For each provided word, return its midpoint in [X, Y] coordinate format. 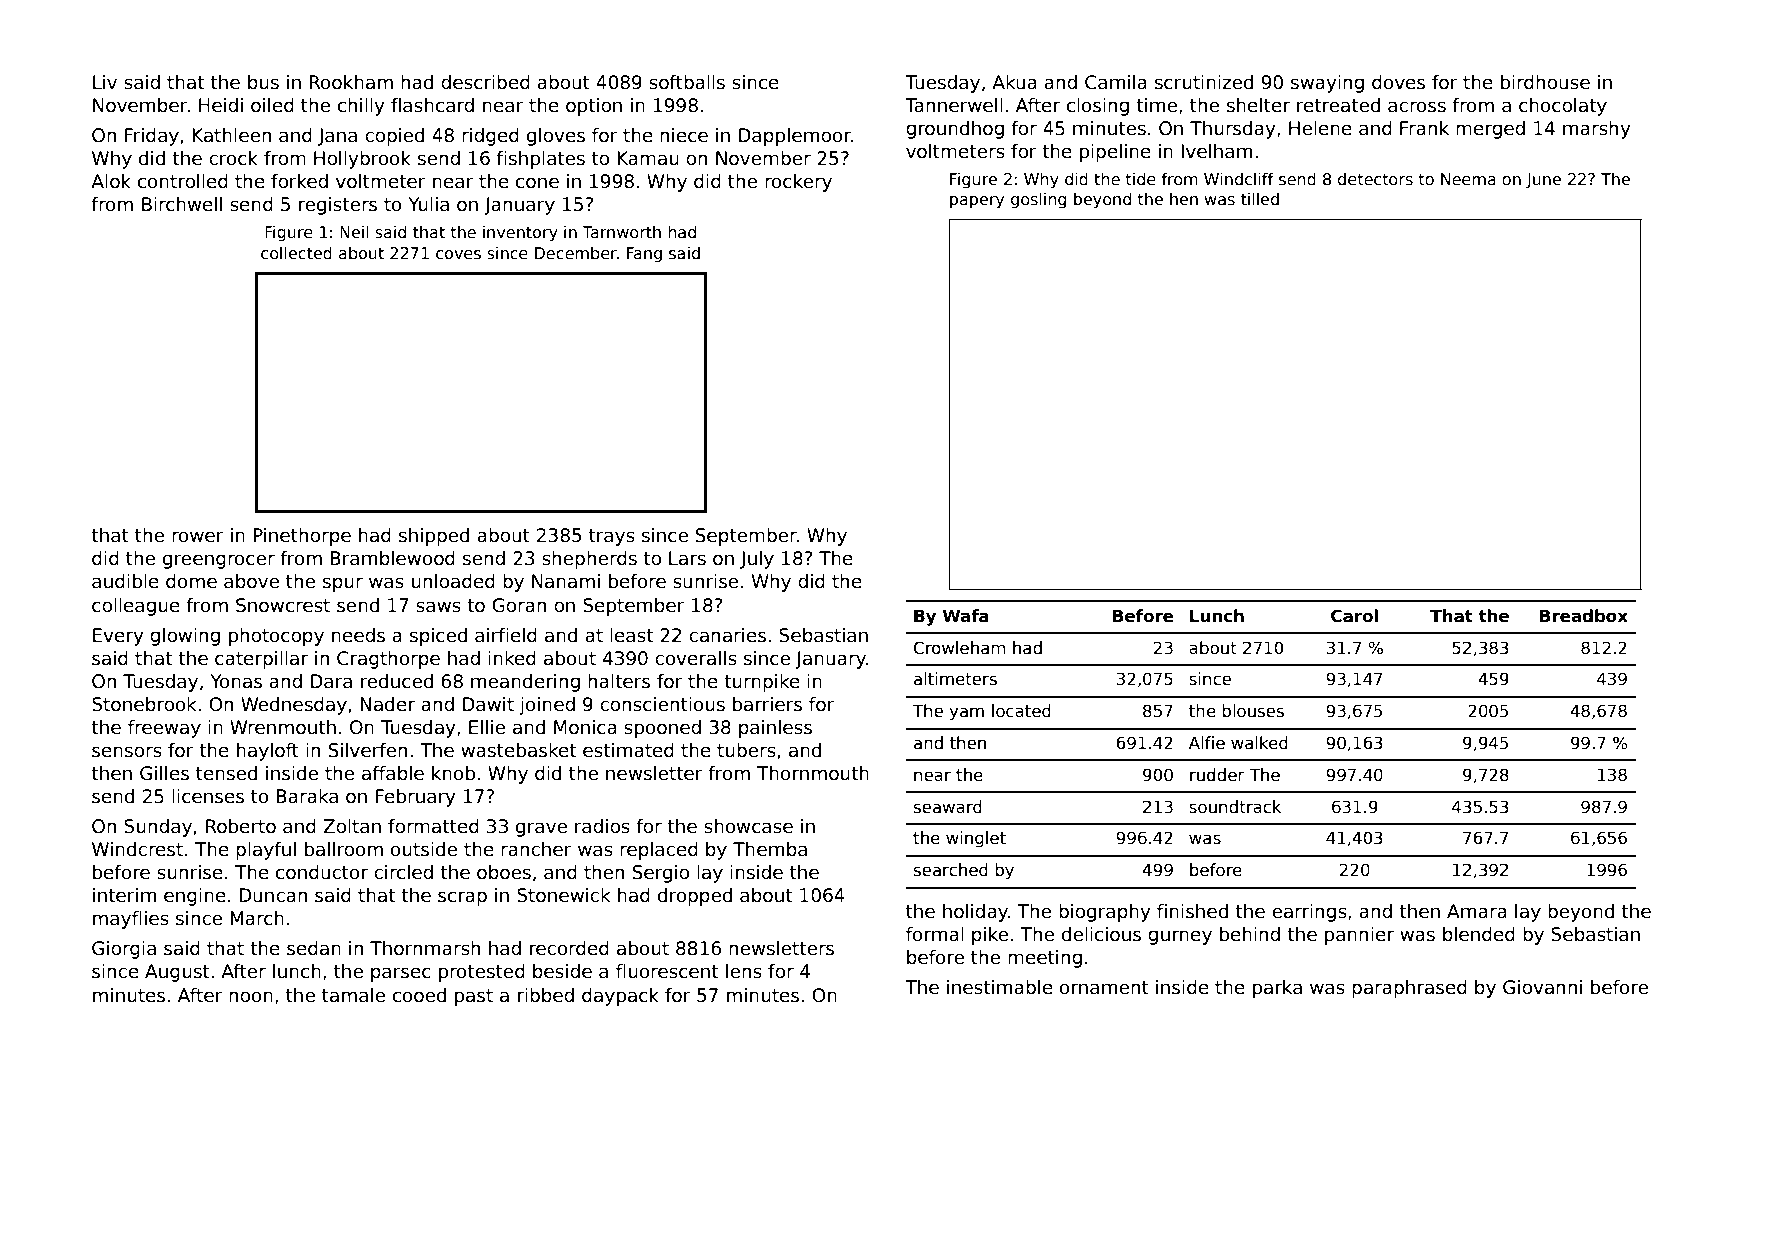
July [757, 560]
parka [1277, 989]
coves [458, 255]
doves [1398, 82]
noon [251, 997]
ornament [1104, 988]
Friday [152, 137]
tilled [1260, 198]
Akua [1014, 82]
